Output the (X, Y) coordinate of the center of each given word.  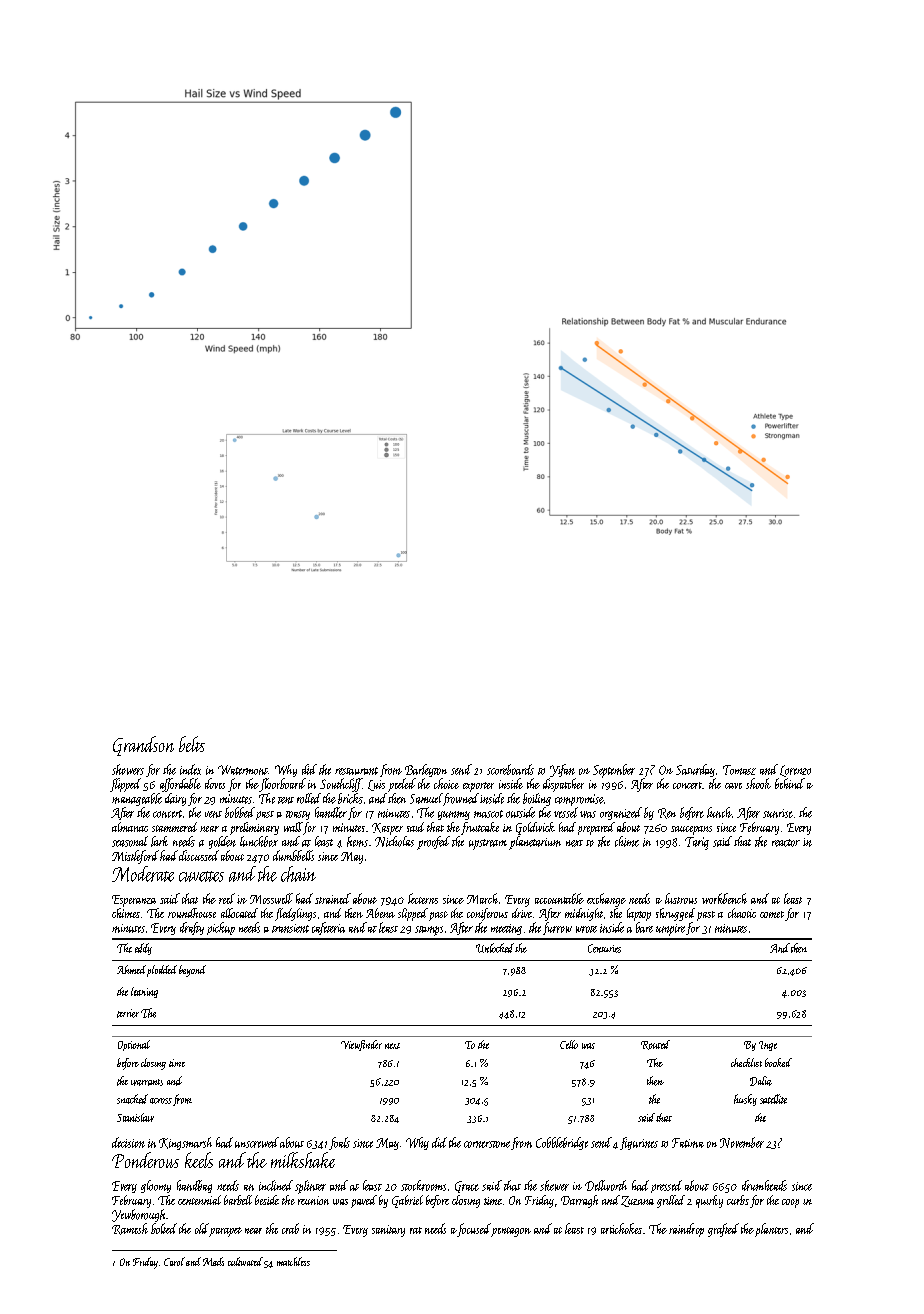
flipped (125, 785)
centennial (199, 1200)
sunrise (778, 813)
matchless (293, 1261)
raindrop (686, 1230)
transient (290, 928)
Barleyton (426, 770)
